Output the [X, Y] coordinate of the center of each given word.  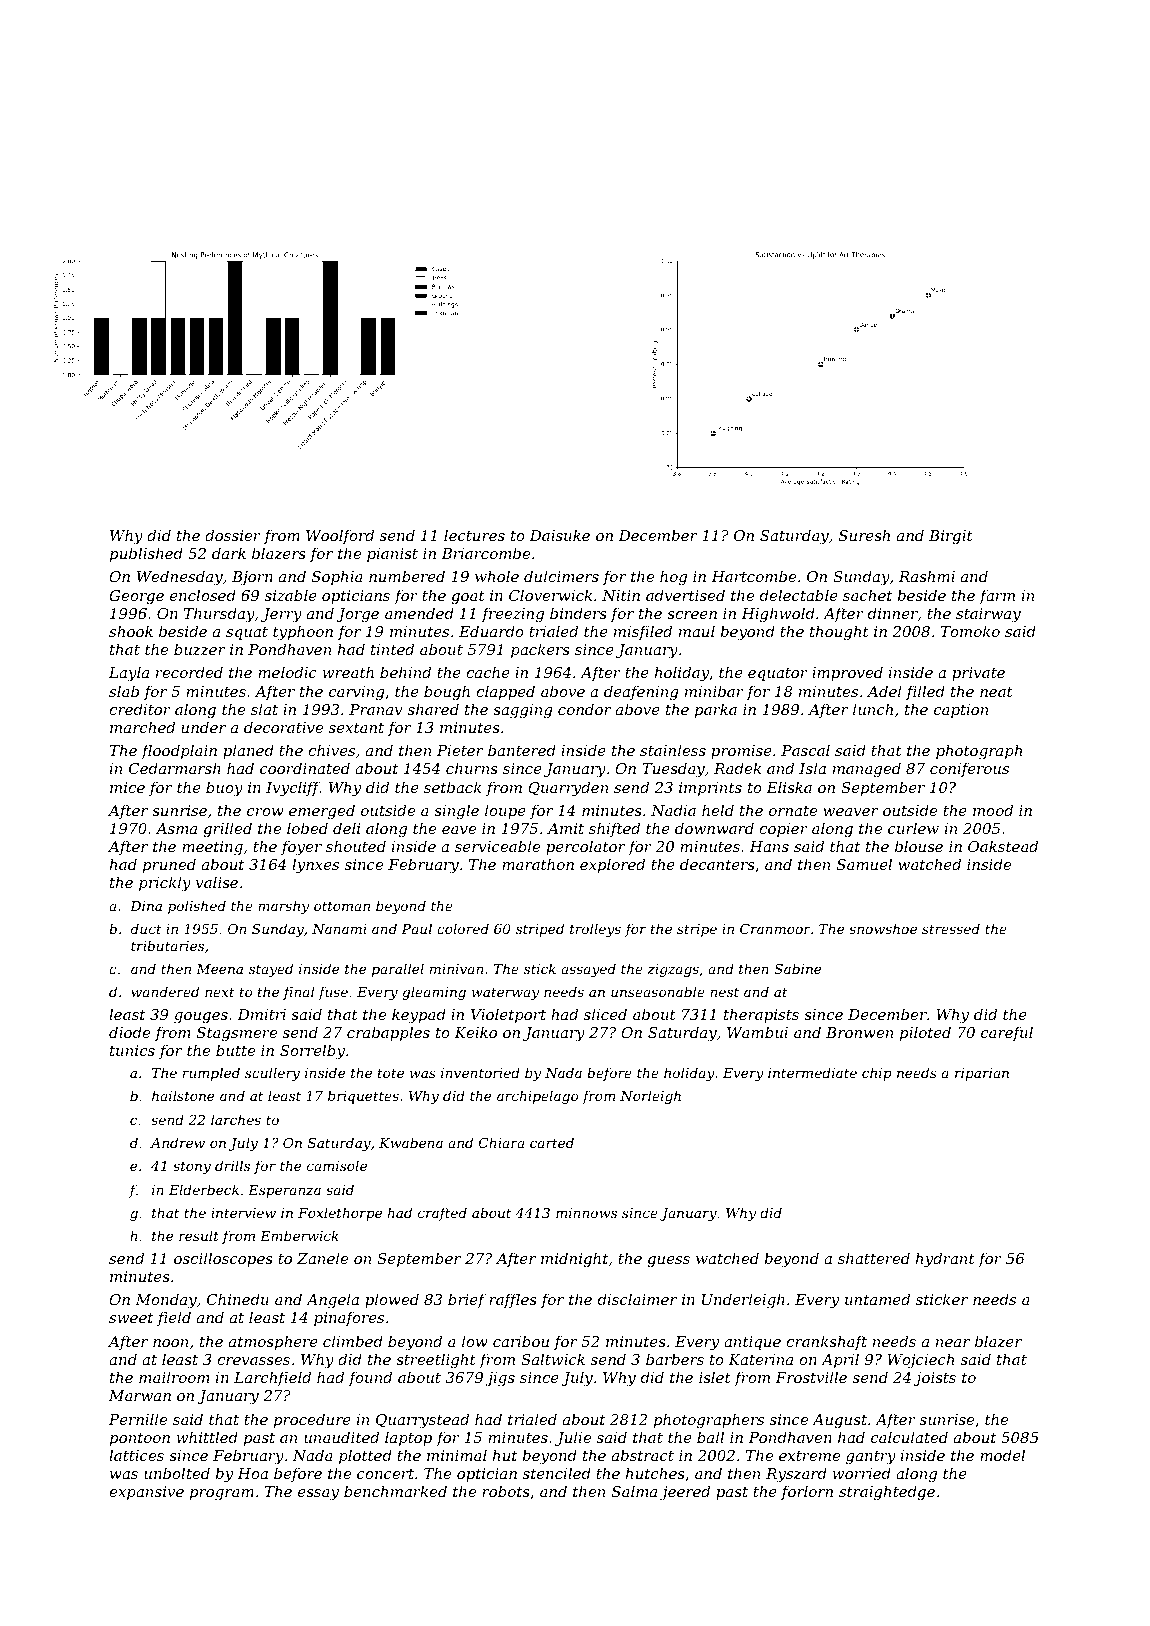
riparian [982, 1074]
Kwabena [411, 1142]
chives [331, 750]
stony [192, 1167]
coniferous [969, 769]
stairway [988, 615]
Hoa [252, 1473]
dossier [233, 535]
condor [585, 709]
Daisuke [559, 535]
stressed [951, 928]
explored [612, 865]
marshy [283, 907]
